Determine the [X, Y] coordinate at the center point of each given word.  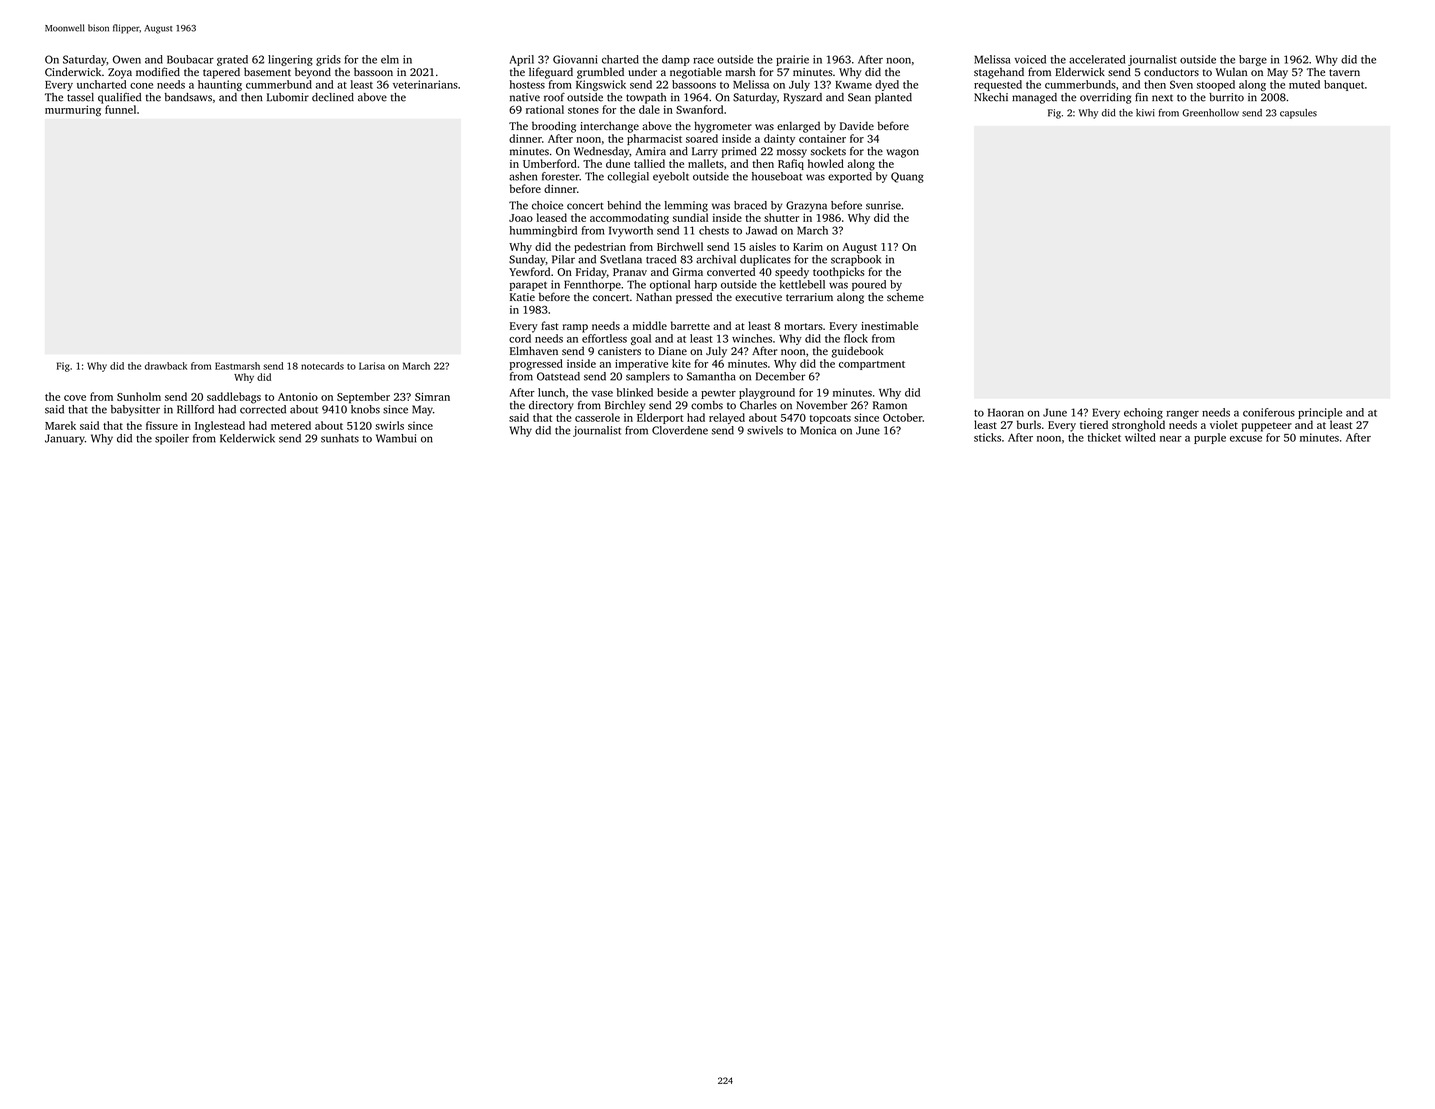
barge [1253, 60]
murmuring [73, 110]
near [1171, 439]
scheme [905, 297]
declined [333, 97]
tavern [1344, 72]
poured [869, 285]
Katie [522, 297]
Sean [859, 97]
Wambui [396, 438]
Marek [60, 425]
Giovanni [575, 59]
